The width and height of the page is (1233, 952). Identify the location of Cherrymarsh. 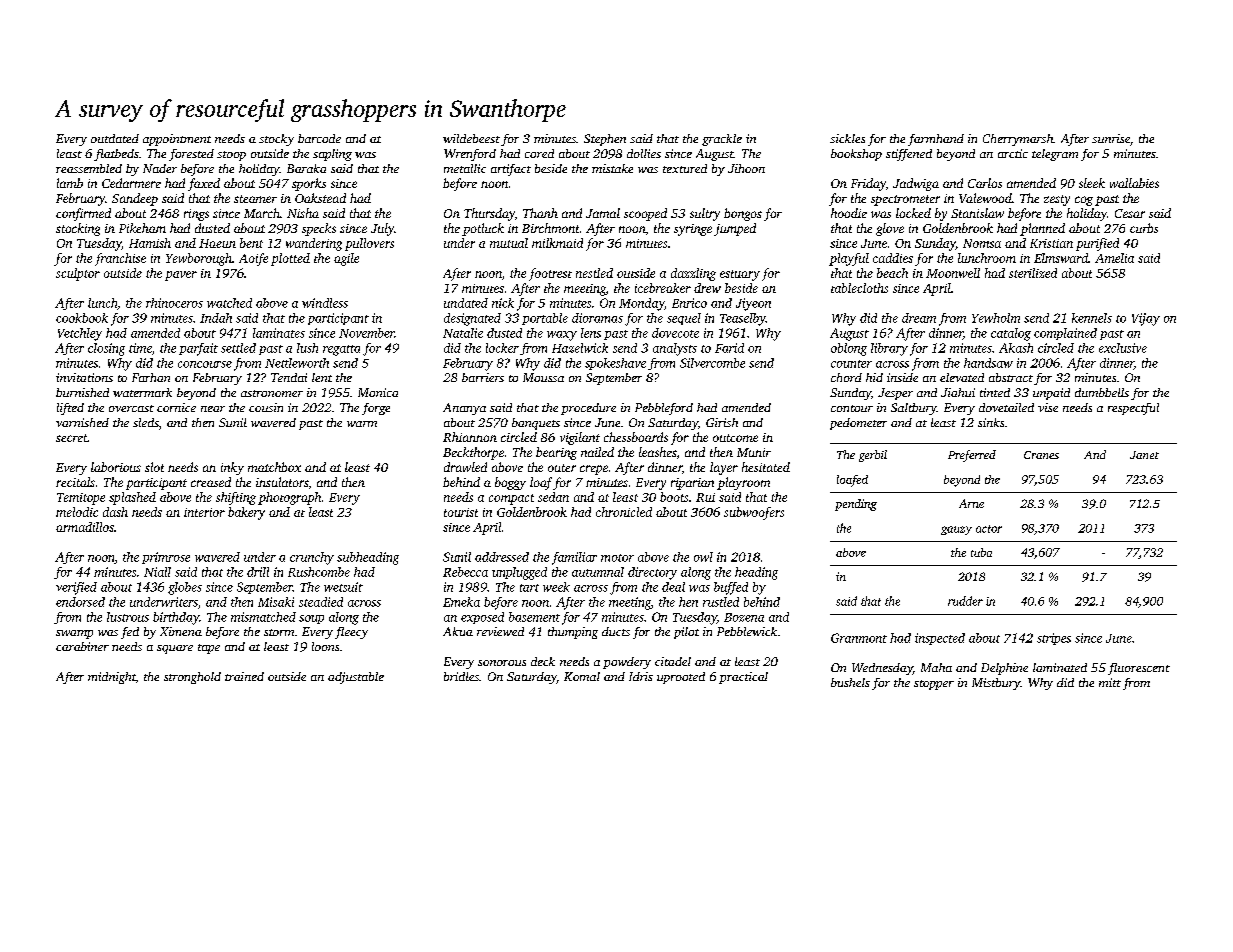
(1018, 140).
